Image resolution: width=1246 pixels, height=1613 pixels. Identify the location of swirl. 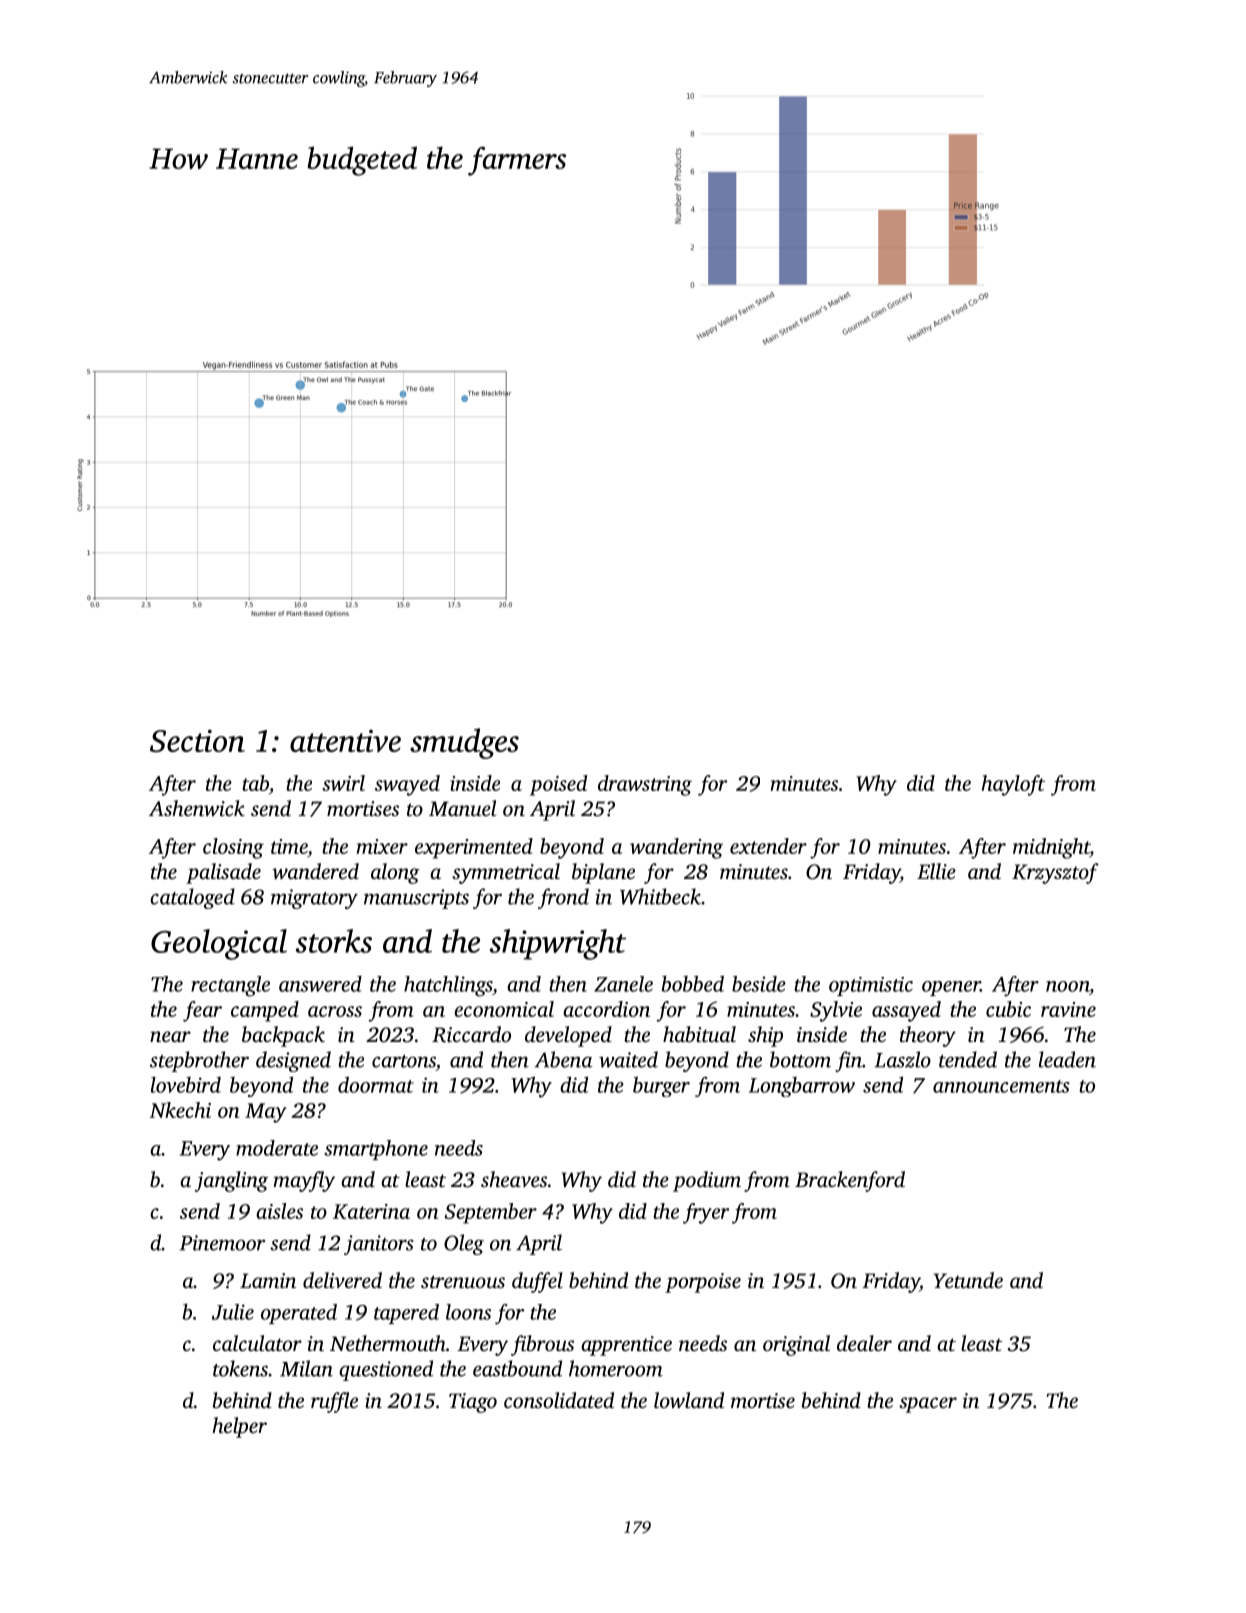
(343, 783).
